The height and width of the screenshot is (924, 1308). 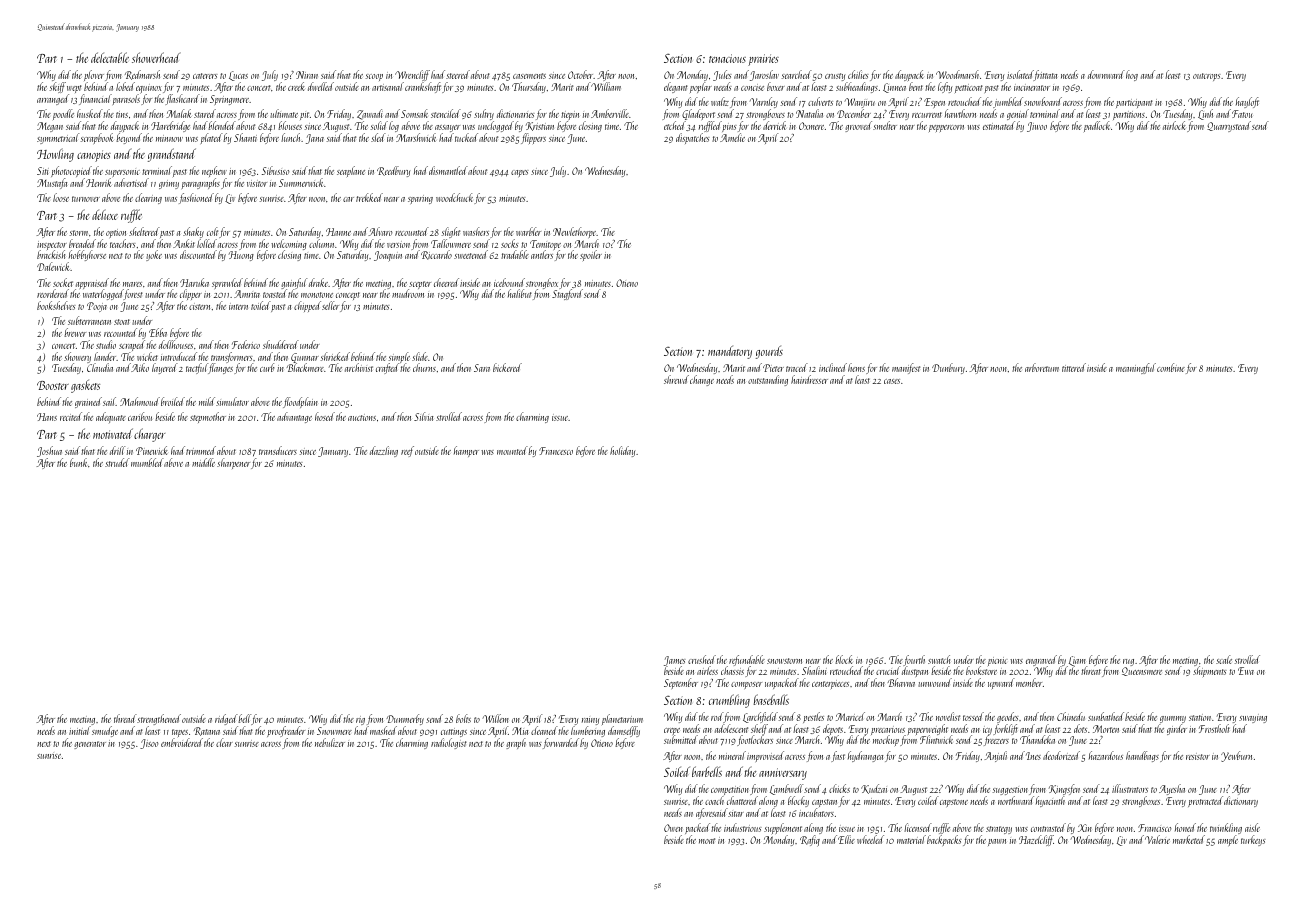 I want to click on thread, so click(x=125, y=718).
